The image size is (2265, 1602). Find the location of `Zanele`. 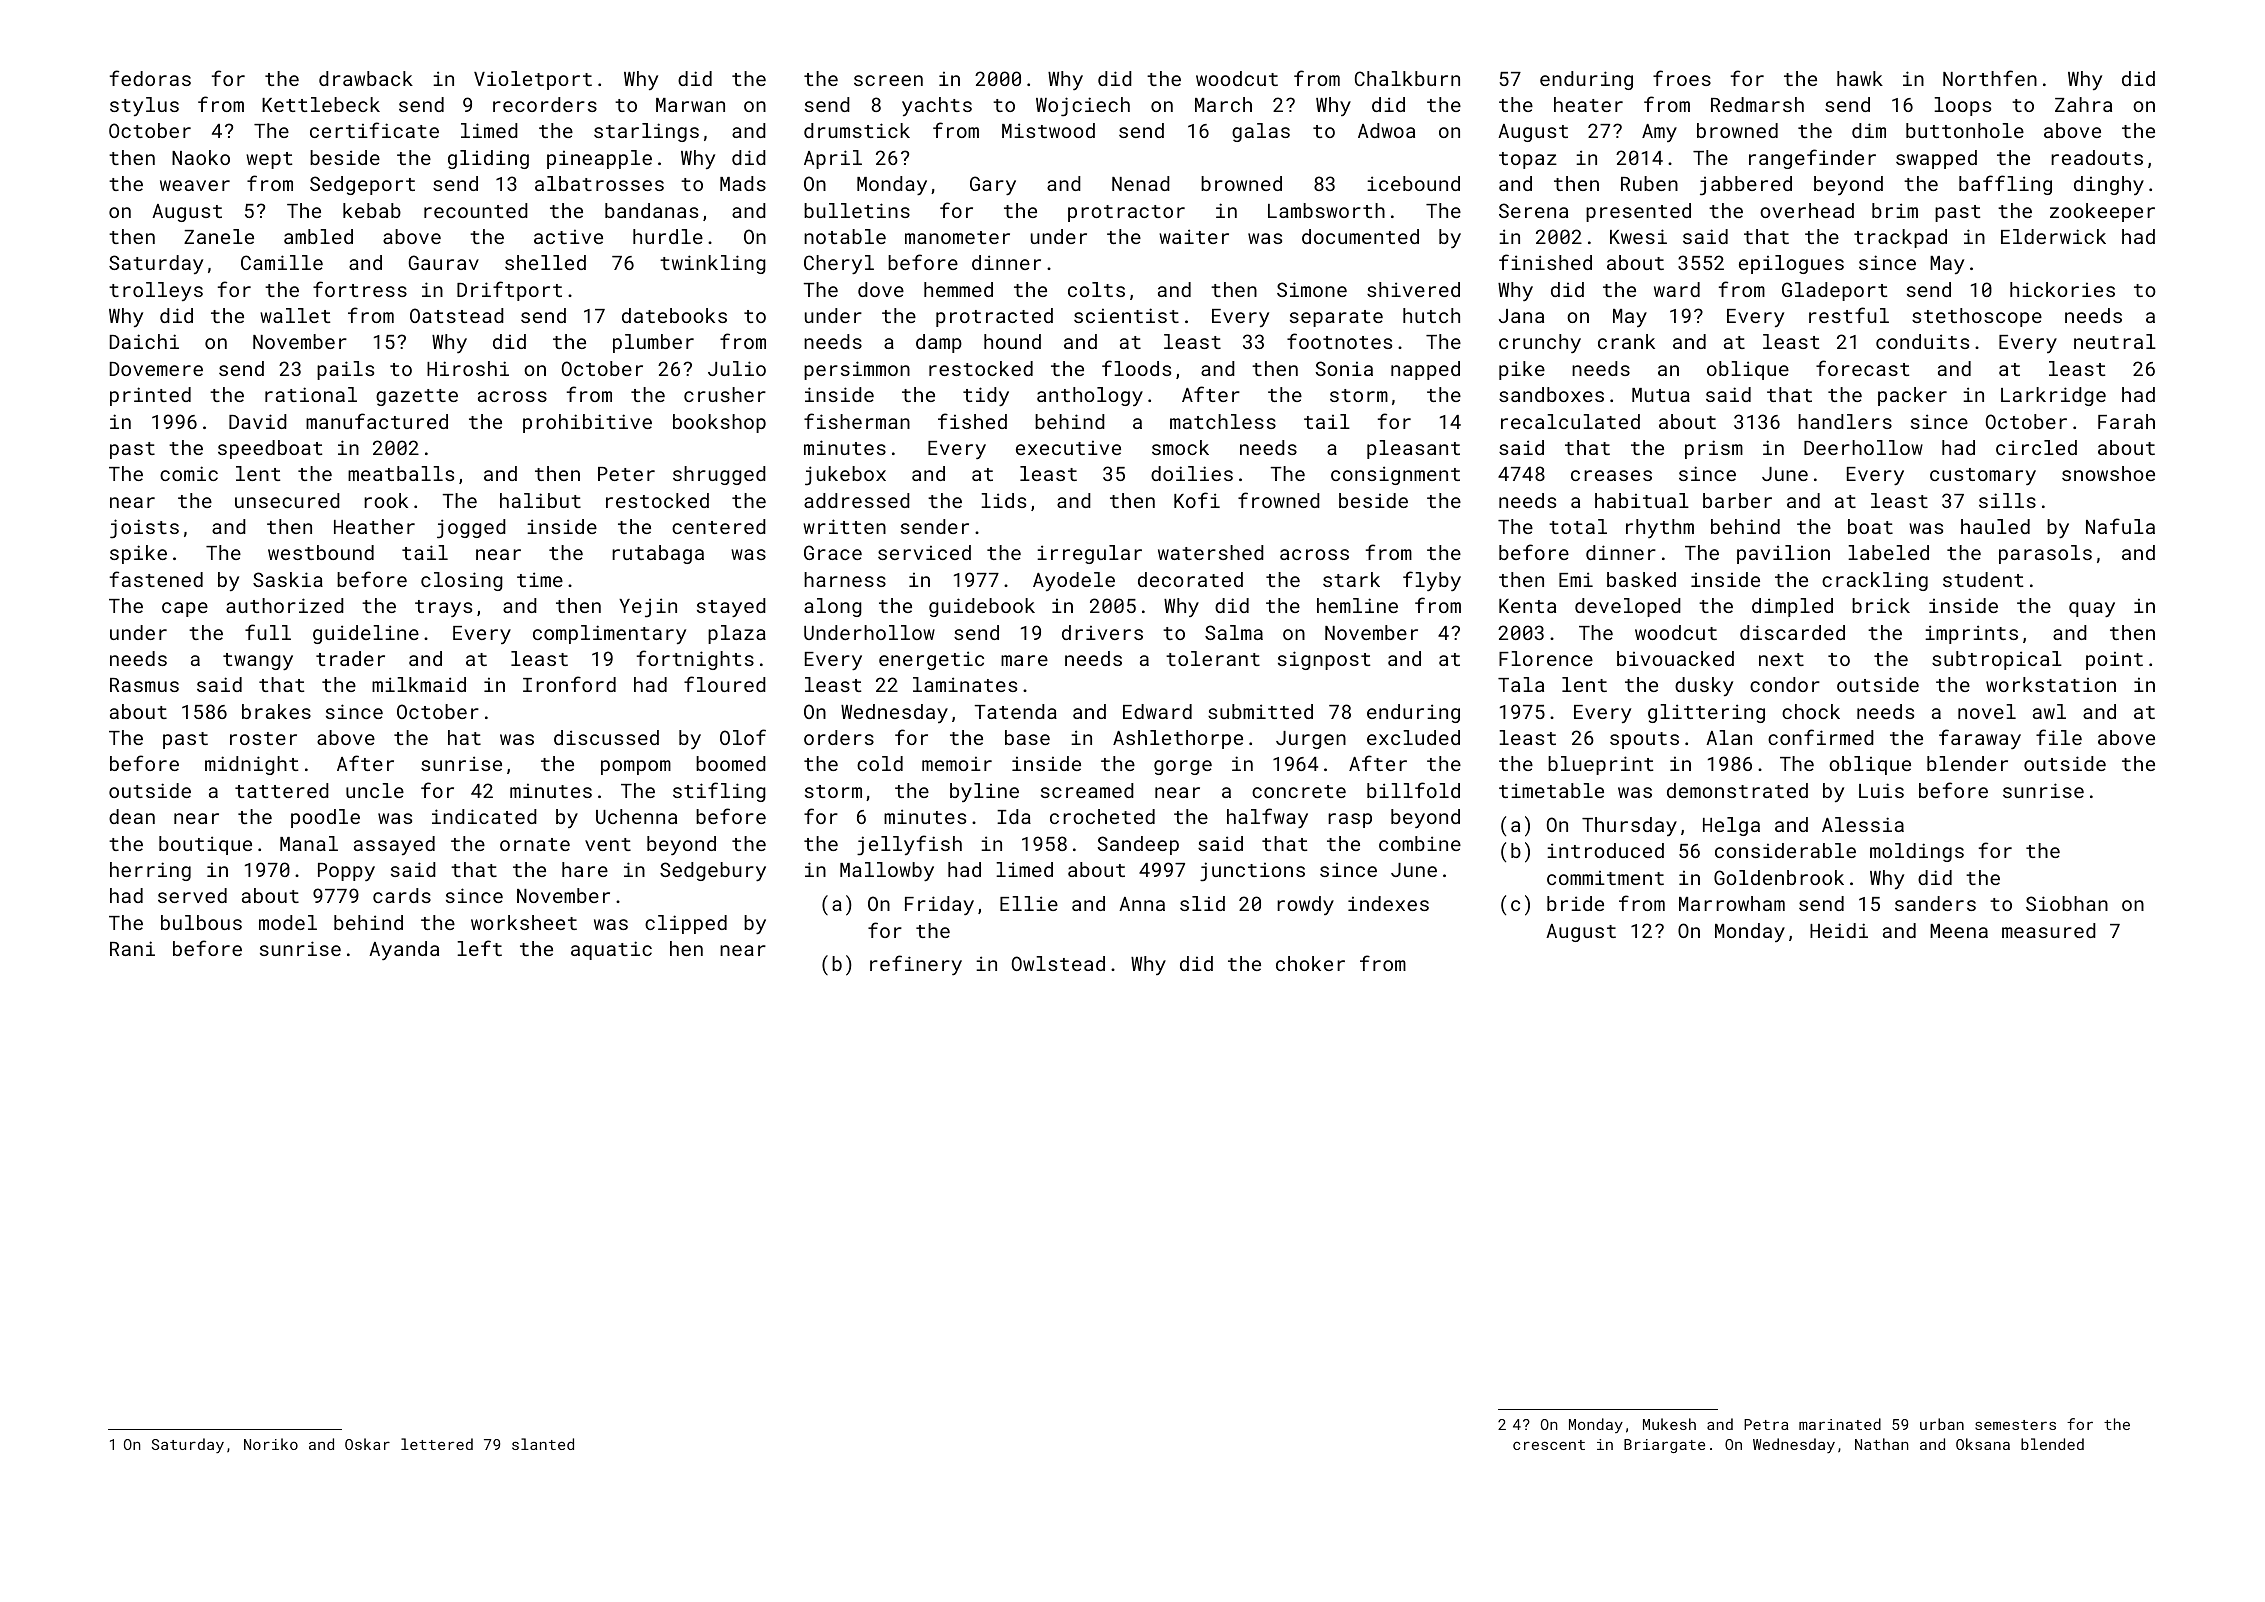

Zanele is located at coordinates (219, 236).
